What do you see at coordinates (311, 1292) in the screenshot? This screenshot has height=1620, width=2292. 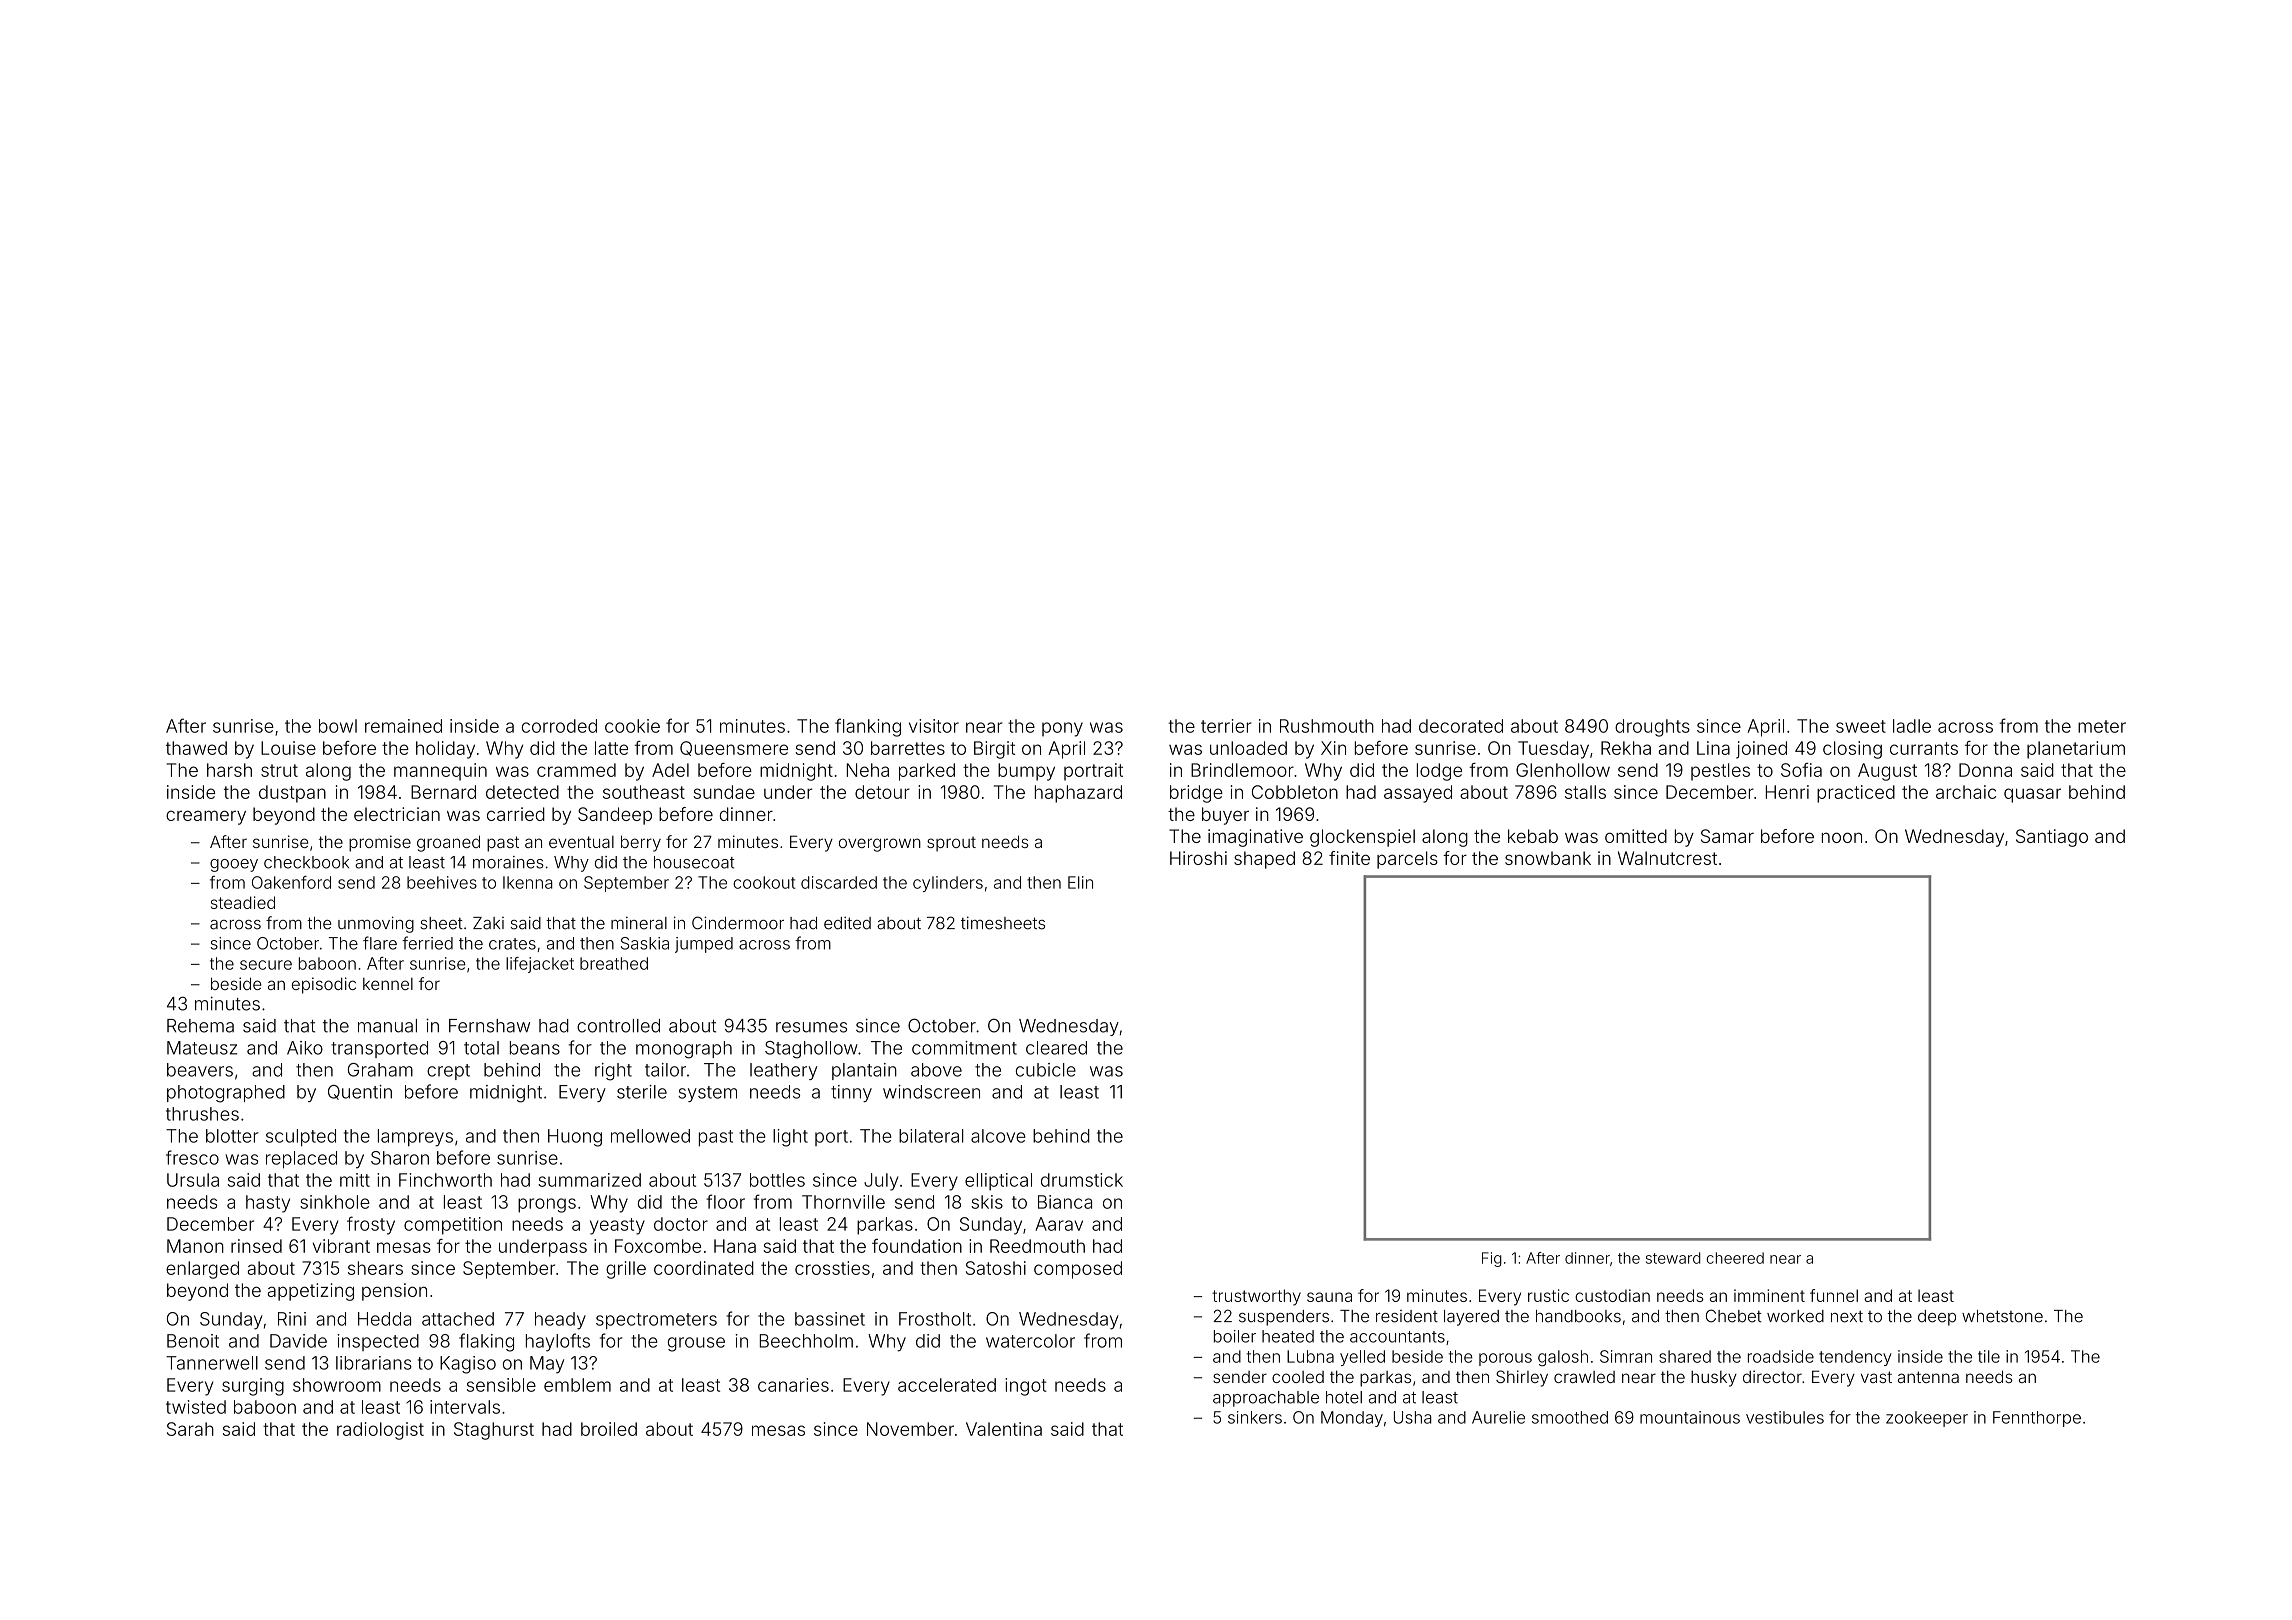 I see `appetizing` at bounding box center [311, 1292].
